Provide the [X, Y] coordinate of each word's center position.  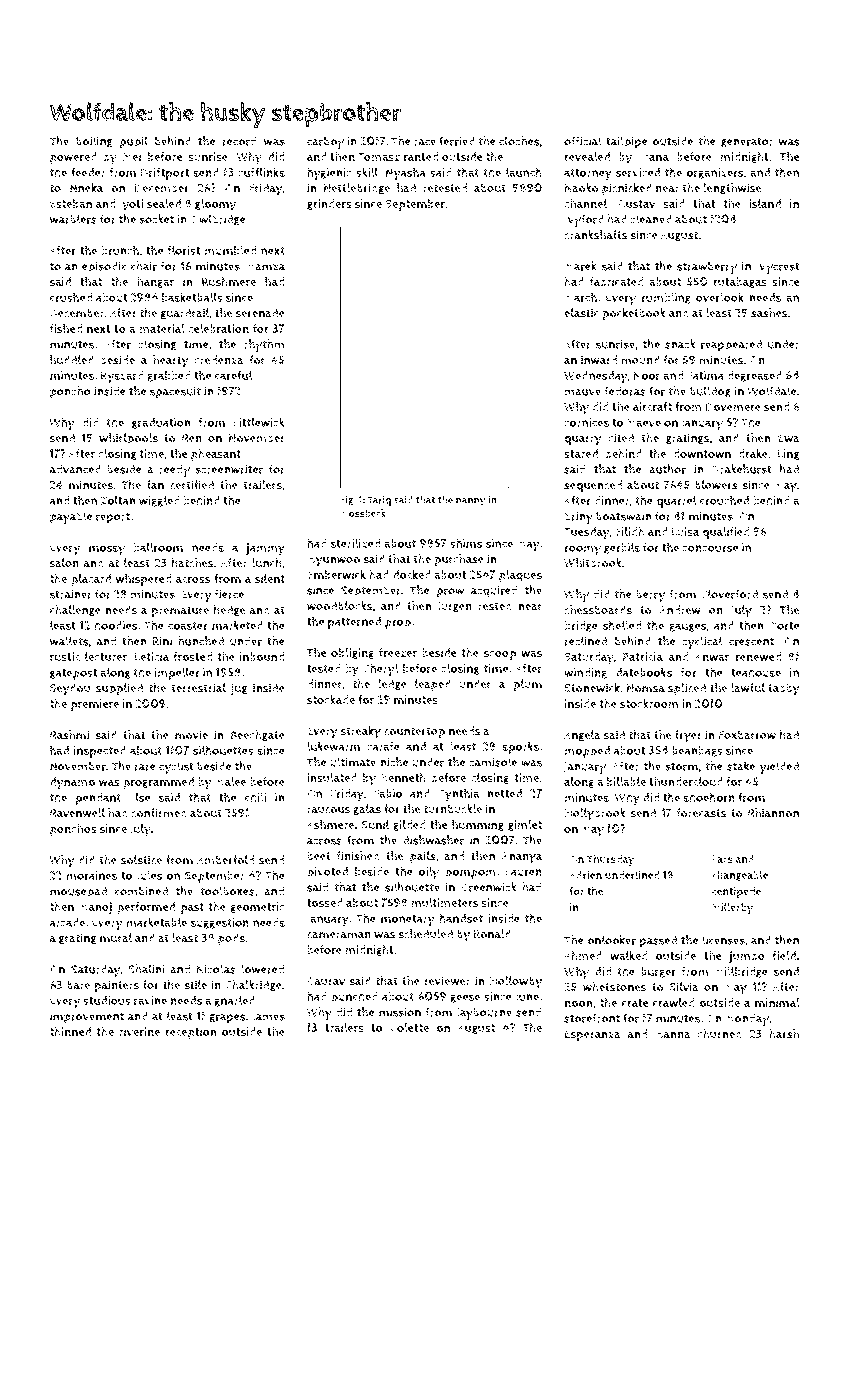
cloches [519, 141]
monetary [408, 920]
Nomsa [646, 688]
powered [73, 158]
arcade [67, 922]
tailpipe [627, 142]
